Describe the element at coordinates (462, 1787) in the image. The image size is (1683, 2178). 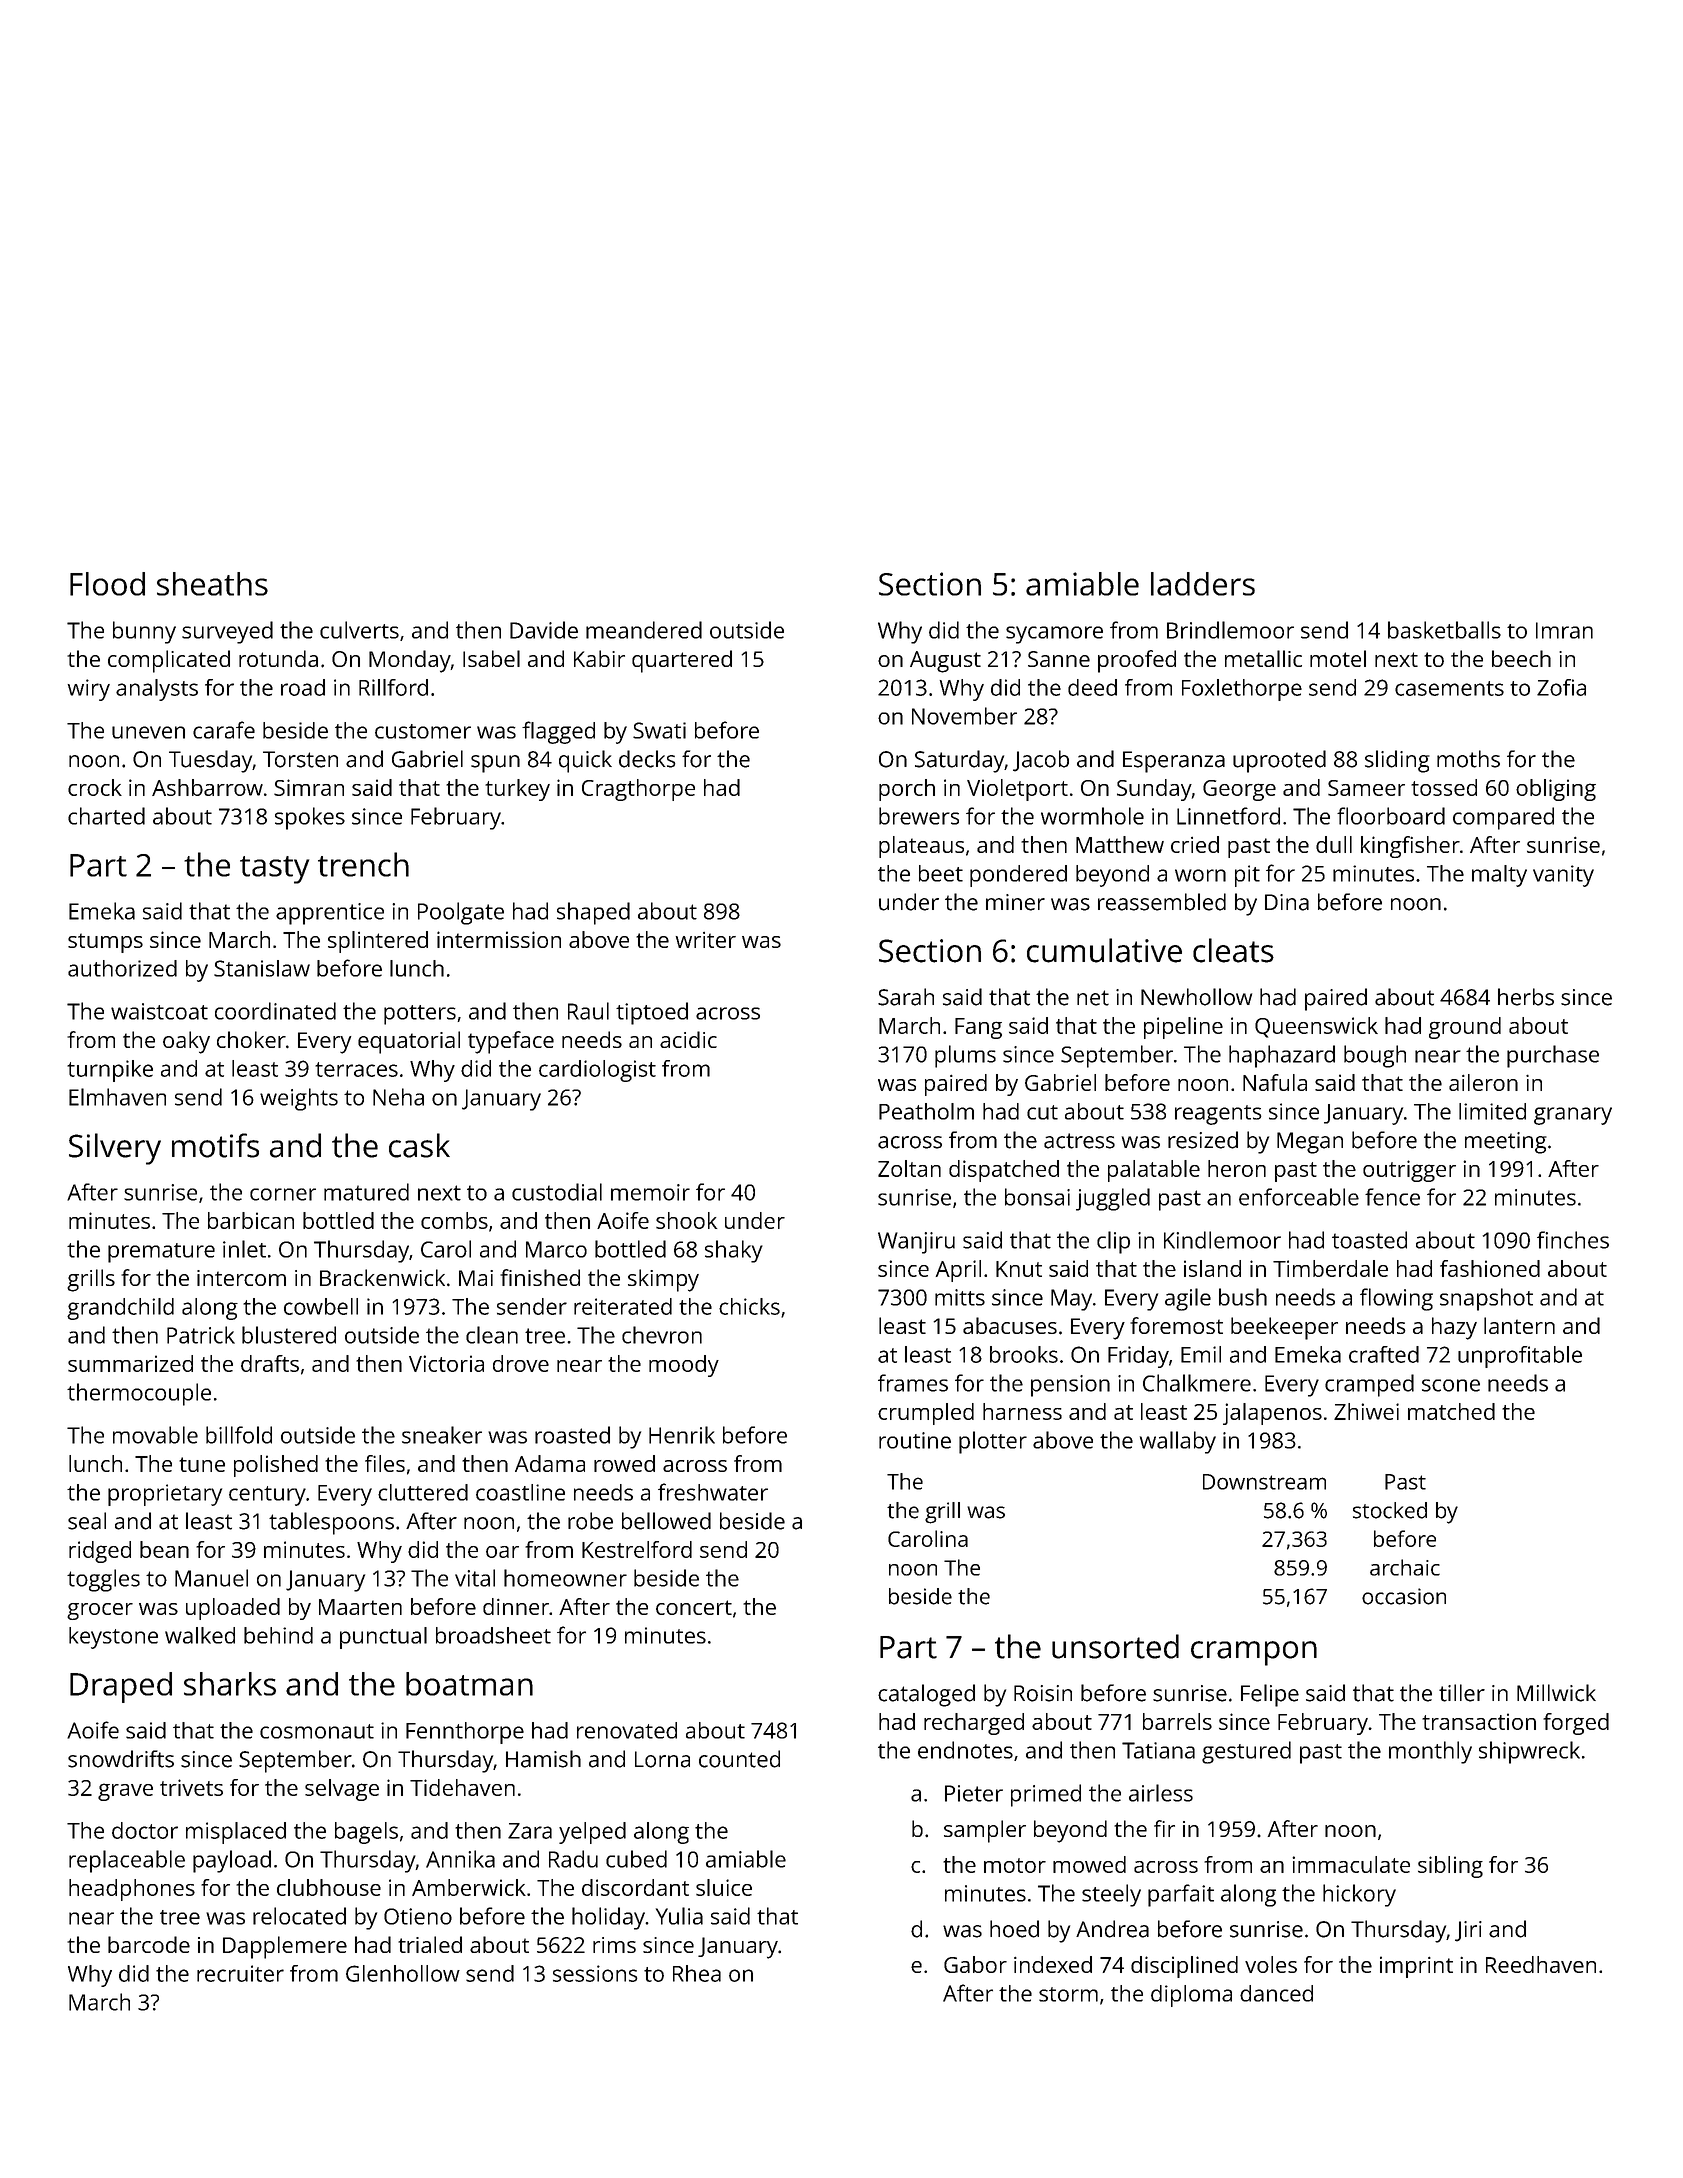
I see `Tidehaven` at that location.
